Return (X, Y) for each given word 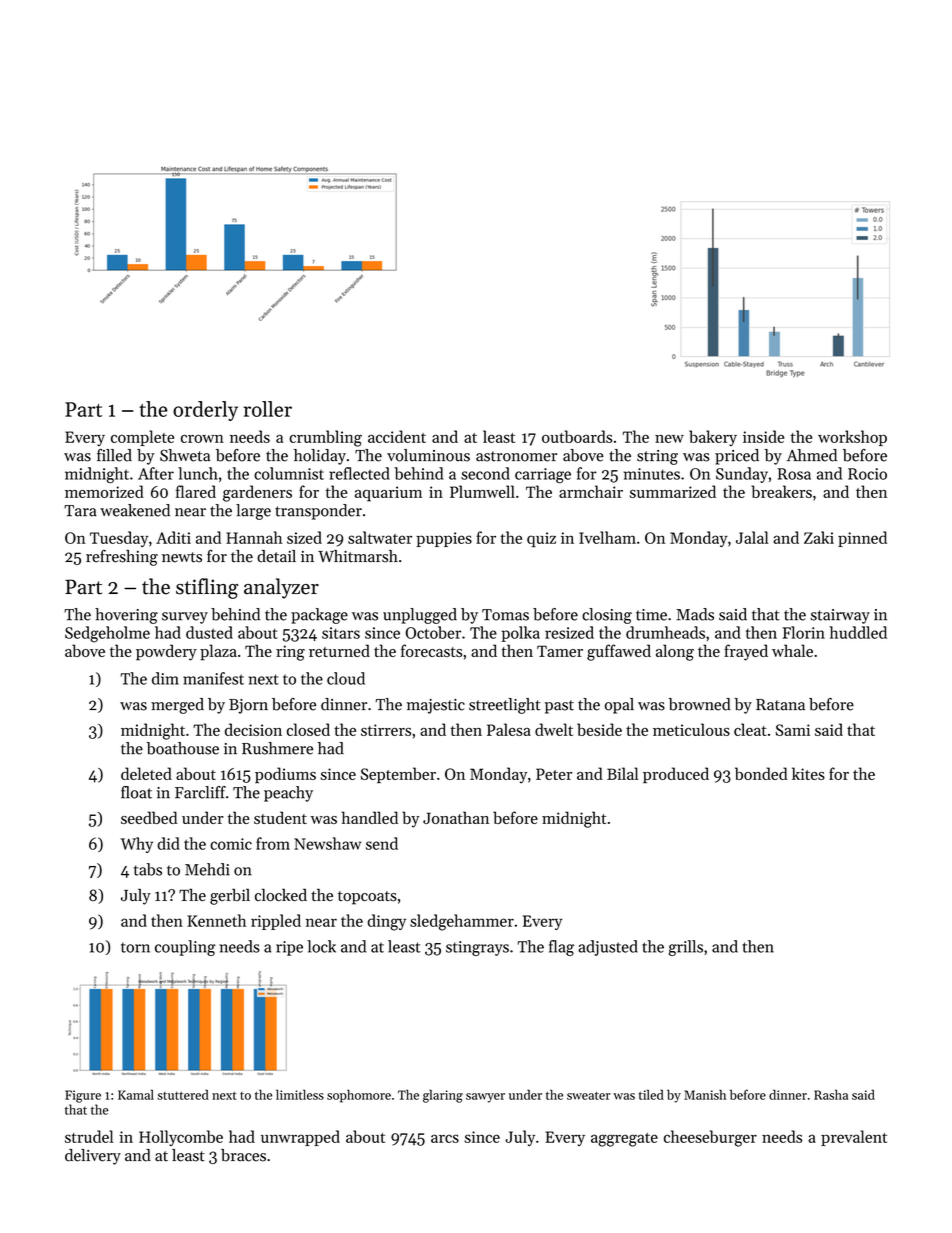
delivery (93, 1157)
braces (243, 1155)
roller (267, 409)
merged (177, 706)
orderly (205, 411)
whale (792, 650)
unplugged (420, 616)
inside (763, 436)
